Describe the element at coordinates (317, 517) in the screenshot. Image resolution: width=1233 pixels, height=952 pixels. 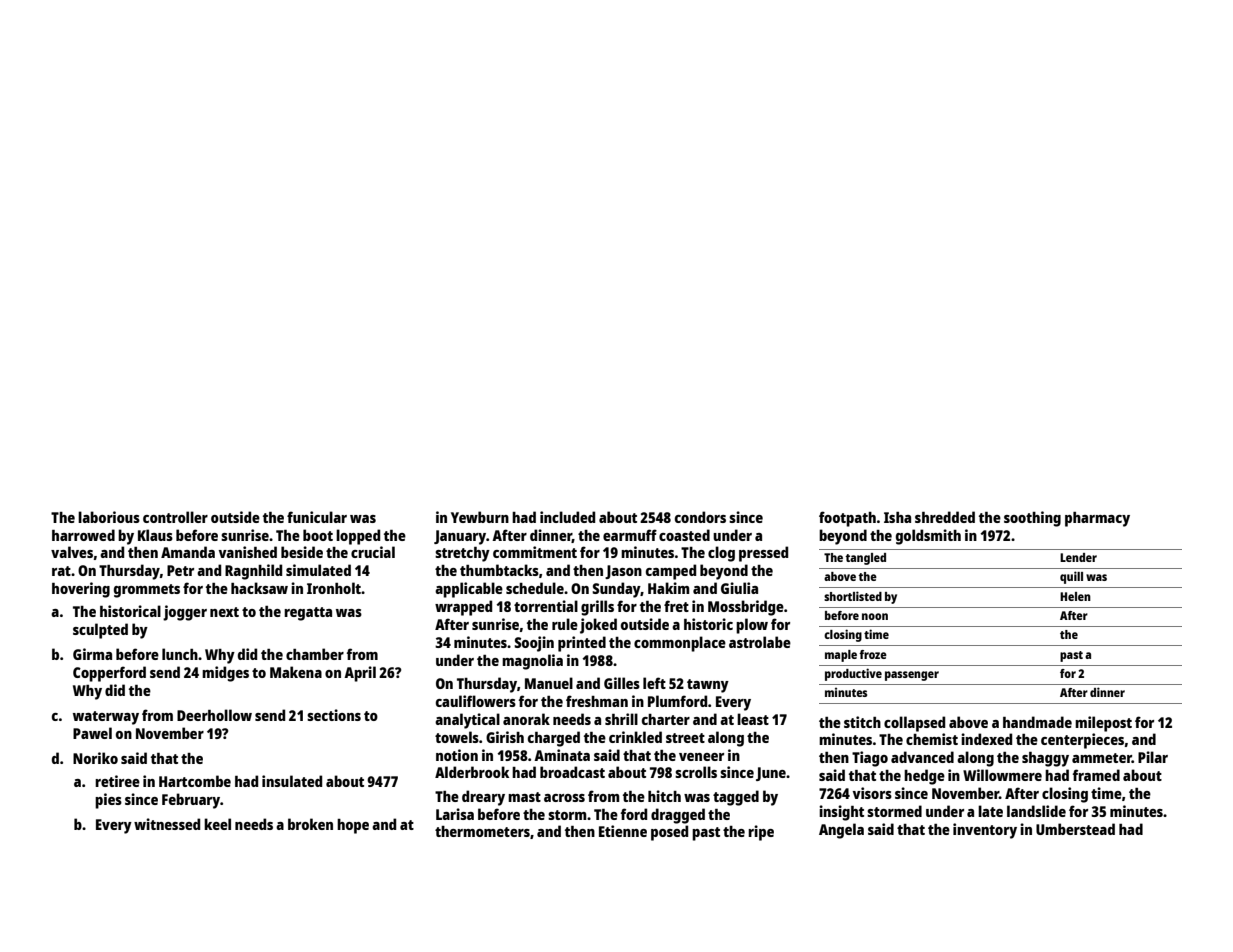
I see `funicular` at that location.
